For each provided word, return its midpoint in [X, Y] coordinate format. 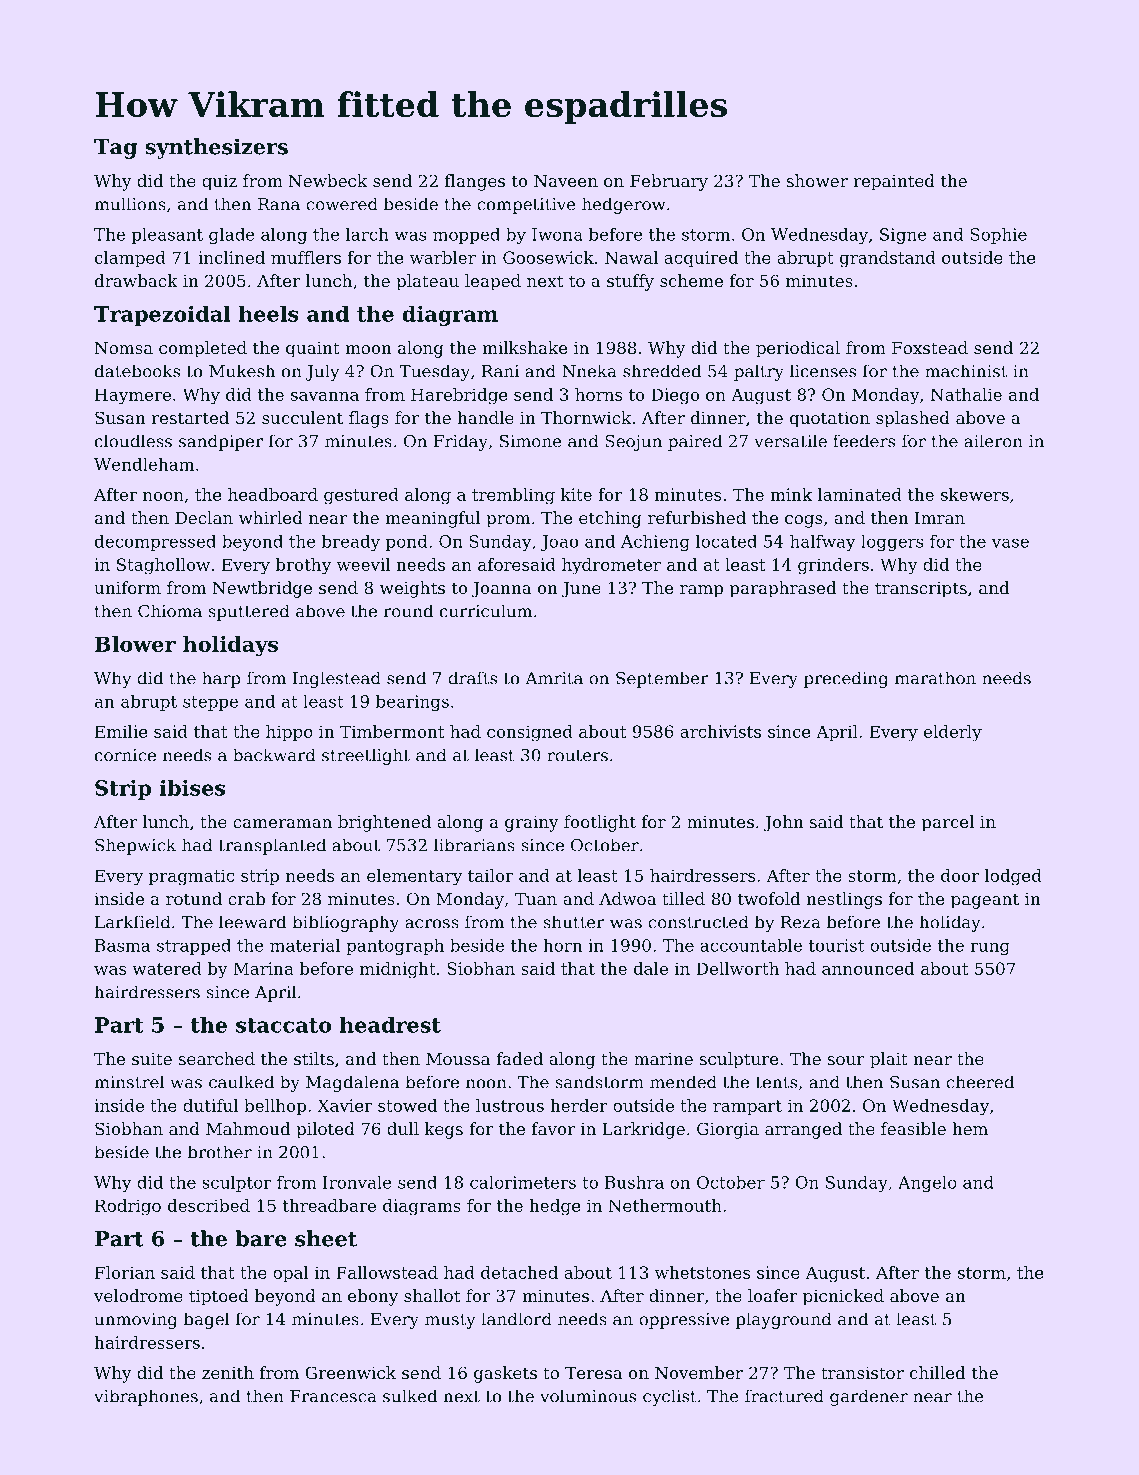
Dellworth [737, 968]
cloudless [133, 441]
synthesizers [216, 148]
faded [519, 1058]
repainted [894, 182]
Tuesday [434, 372]
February [669, 182]
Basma [122, 945]
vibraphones [146, 1397]
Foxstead [930, 347]
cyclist [670, 1397]
